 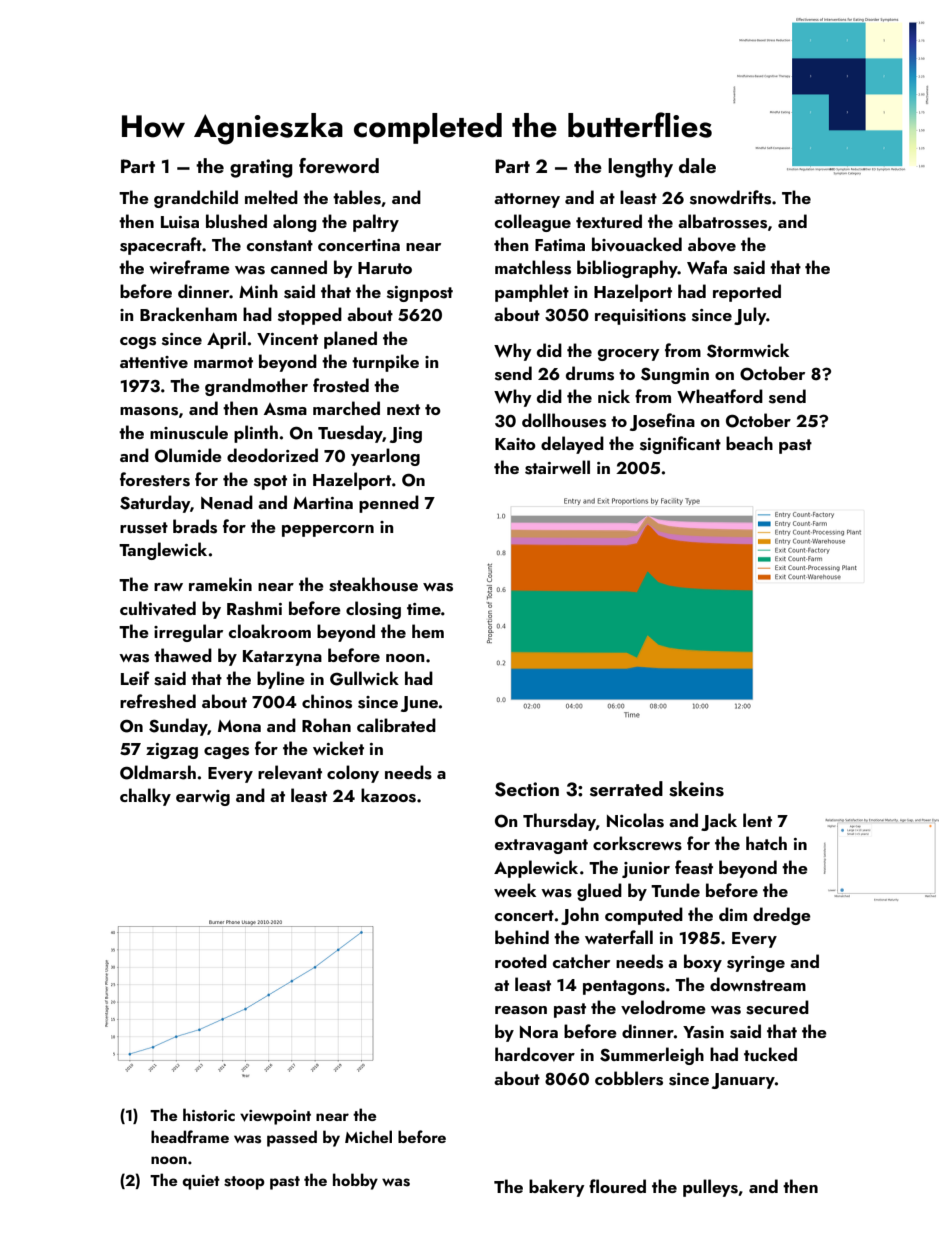 What do you see at coordinates (256, 434) in the screenshot?
I see `plinth` at bounding box center [256, 434].
